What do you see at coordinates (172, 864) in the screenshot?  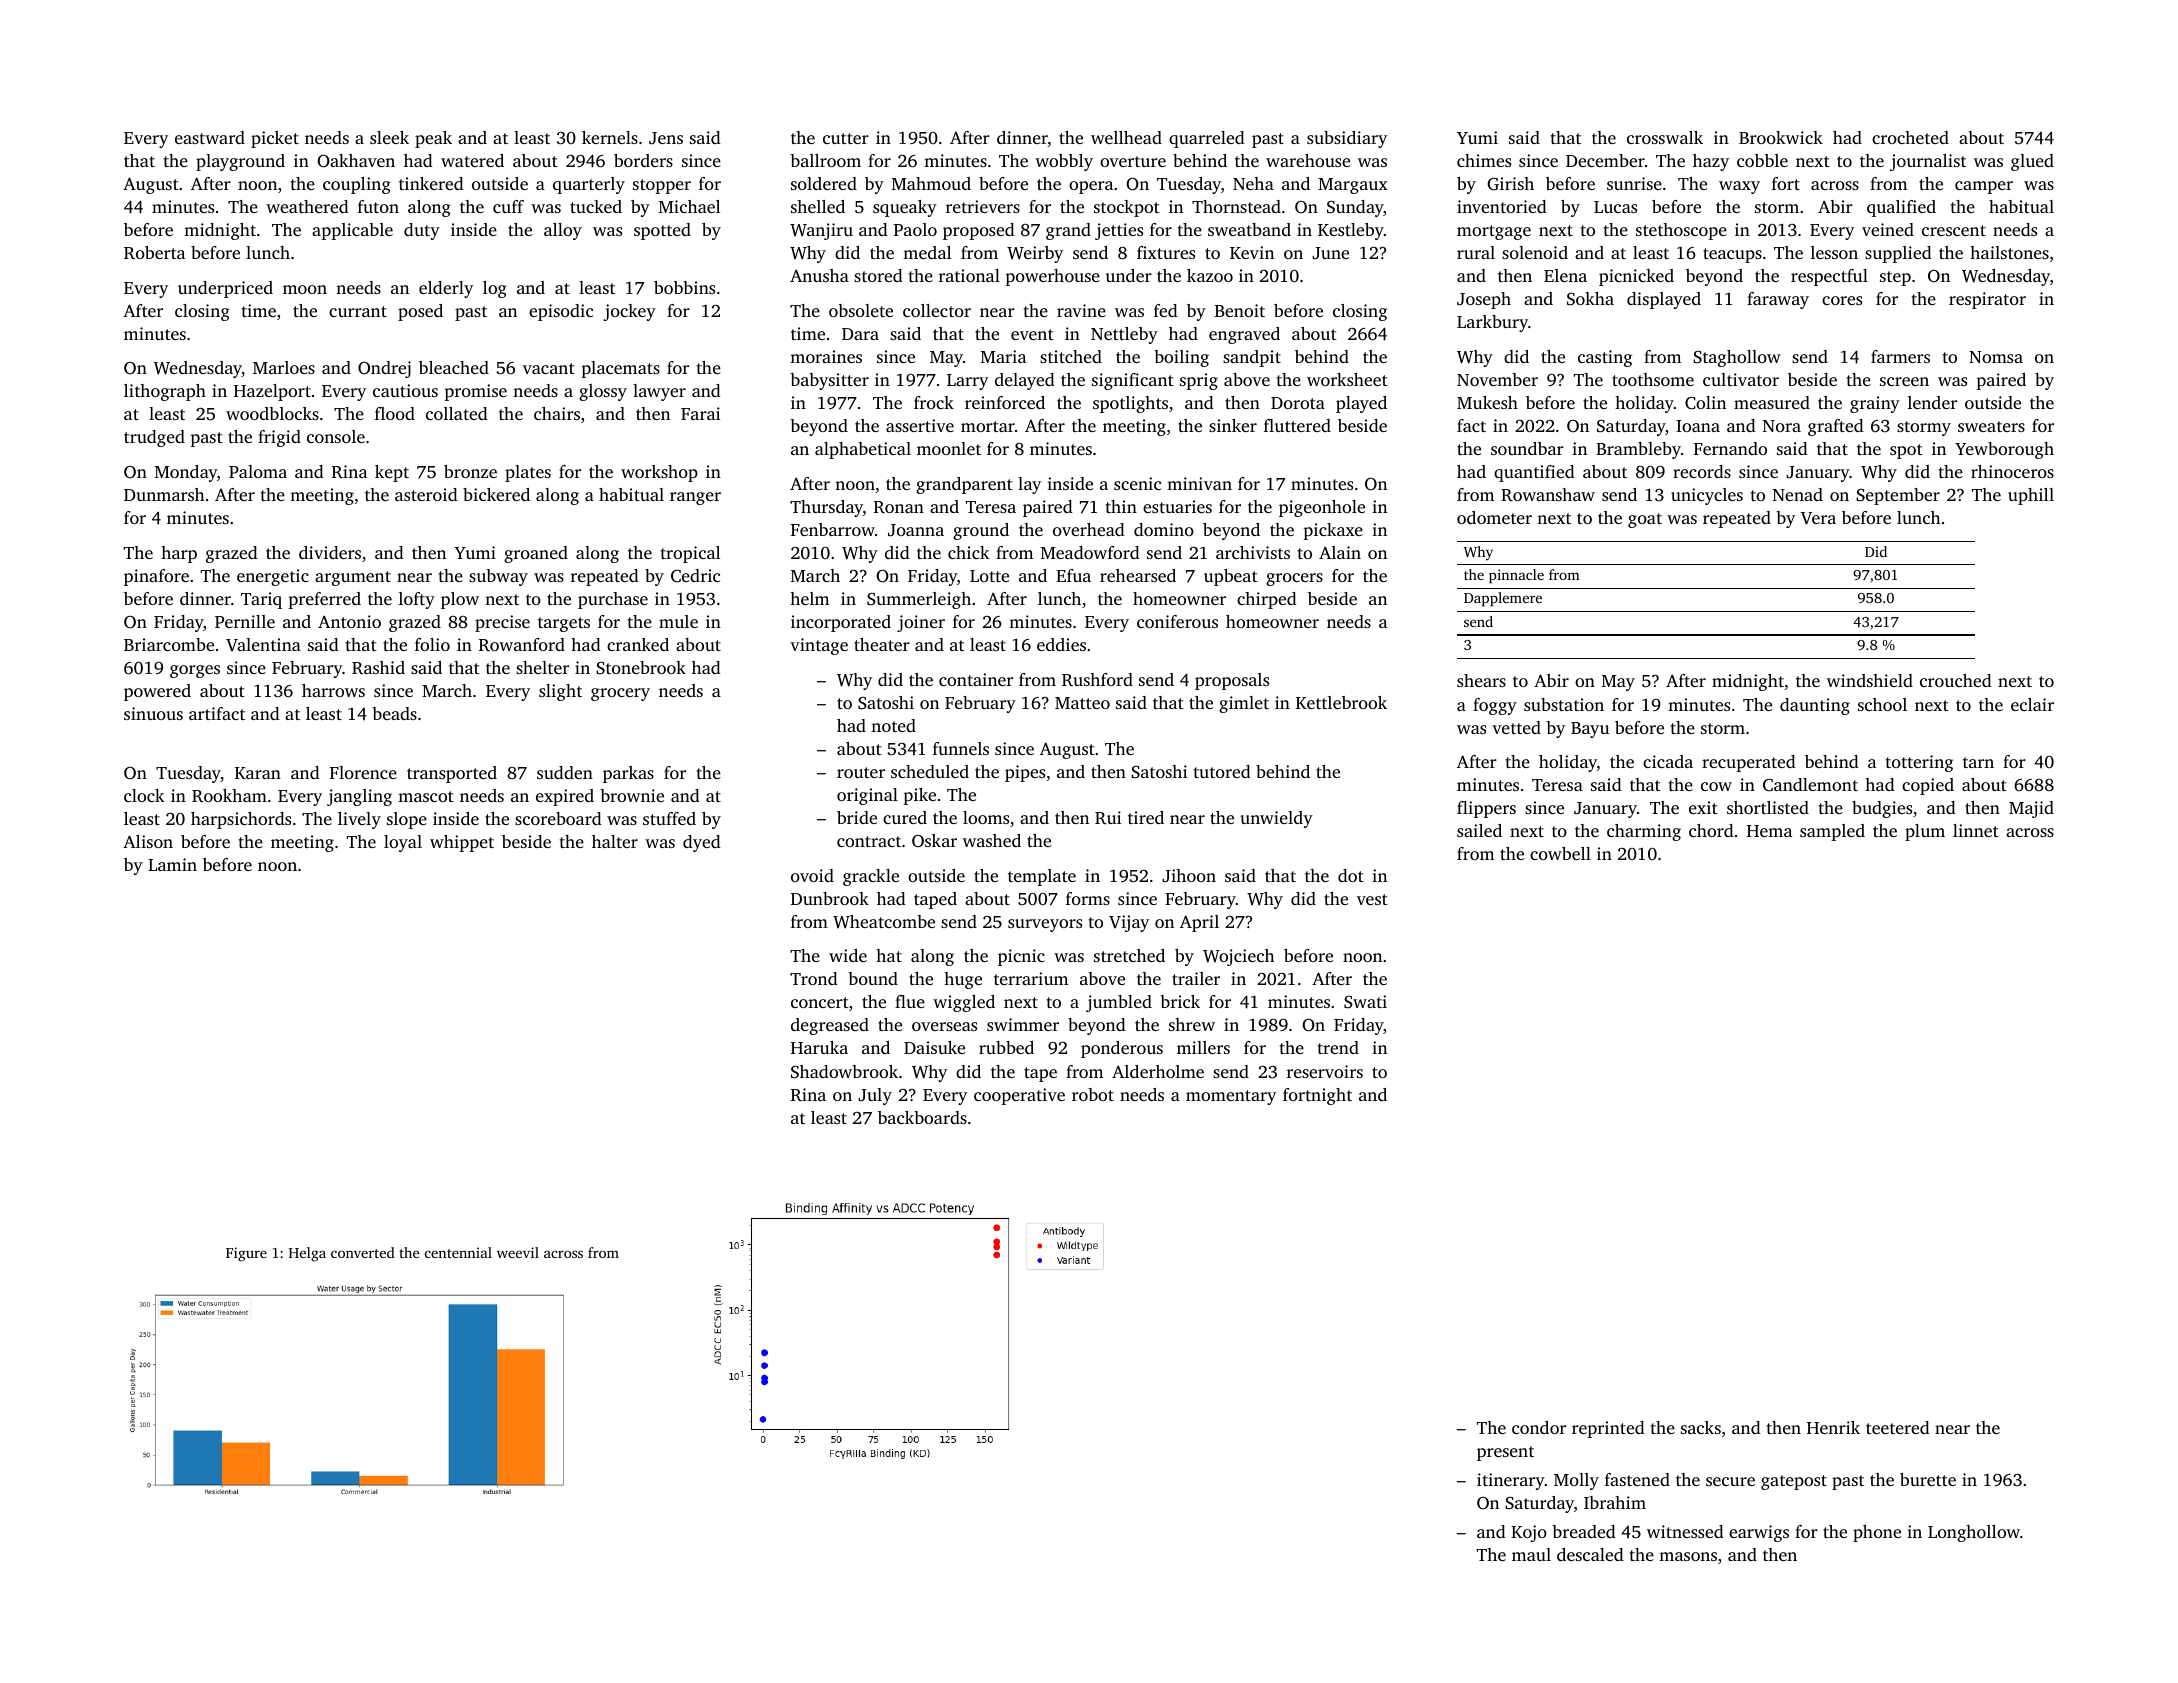 I see `Lamin` at bounding box center [172, 864].
